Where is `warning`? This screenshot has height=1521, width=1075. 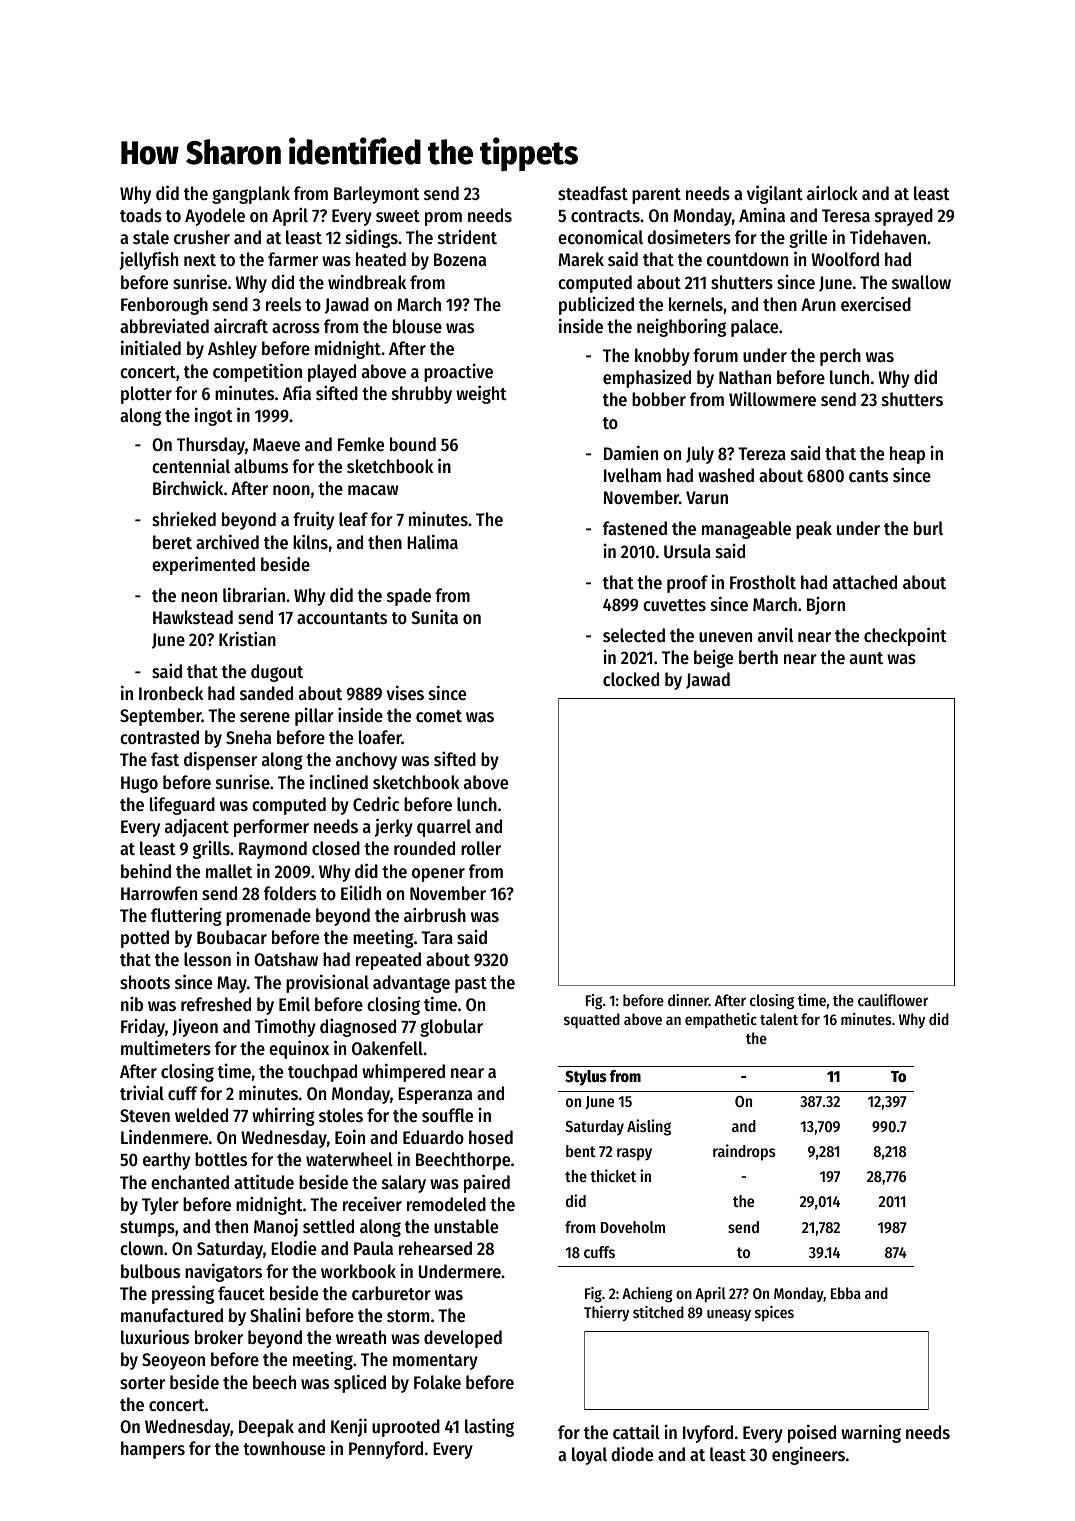 warning is located at coordinates (871, 1433).
